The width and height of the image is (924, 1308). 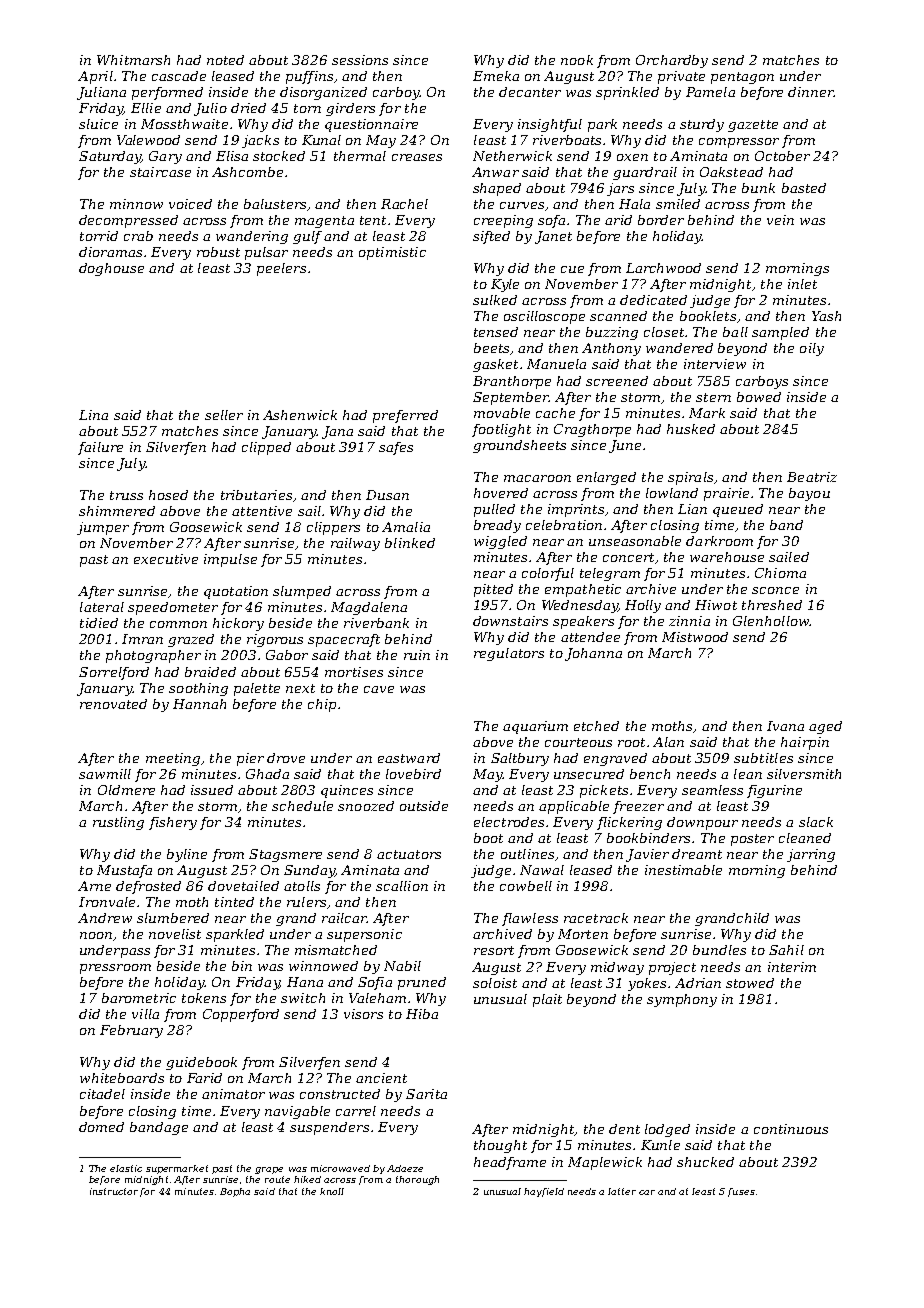 I want to click on Orchardby, so click(x=672, y=61).
